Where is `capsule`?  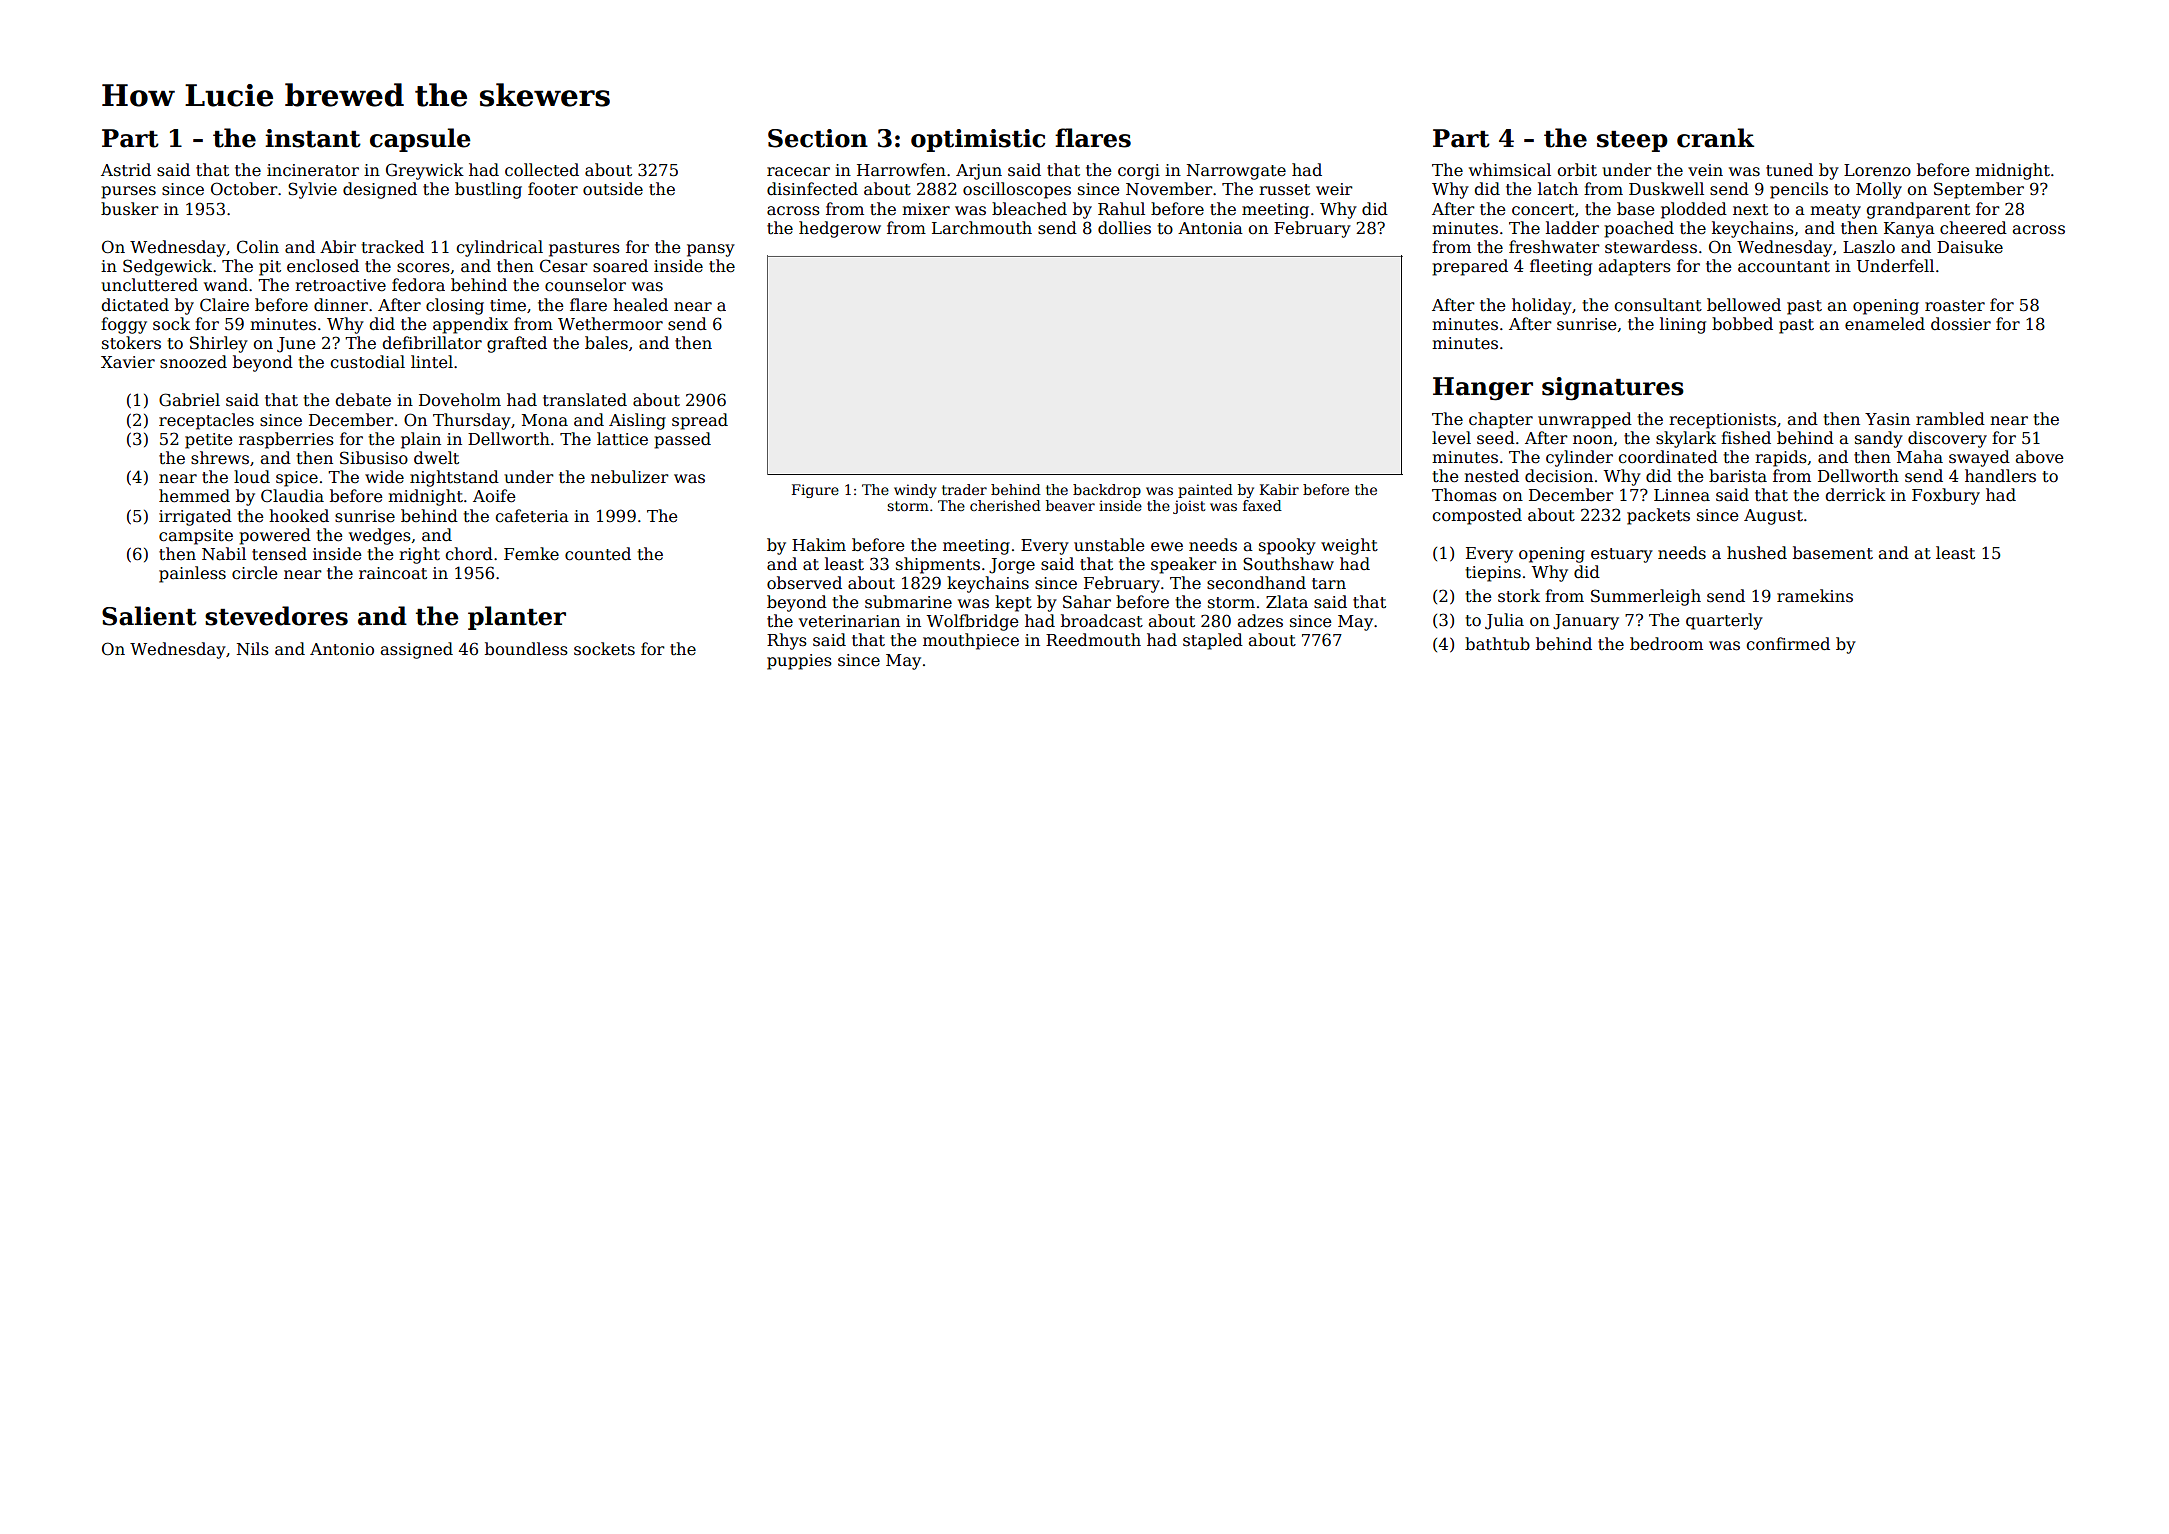 capsule is located at coordinates (420, 140).
